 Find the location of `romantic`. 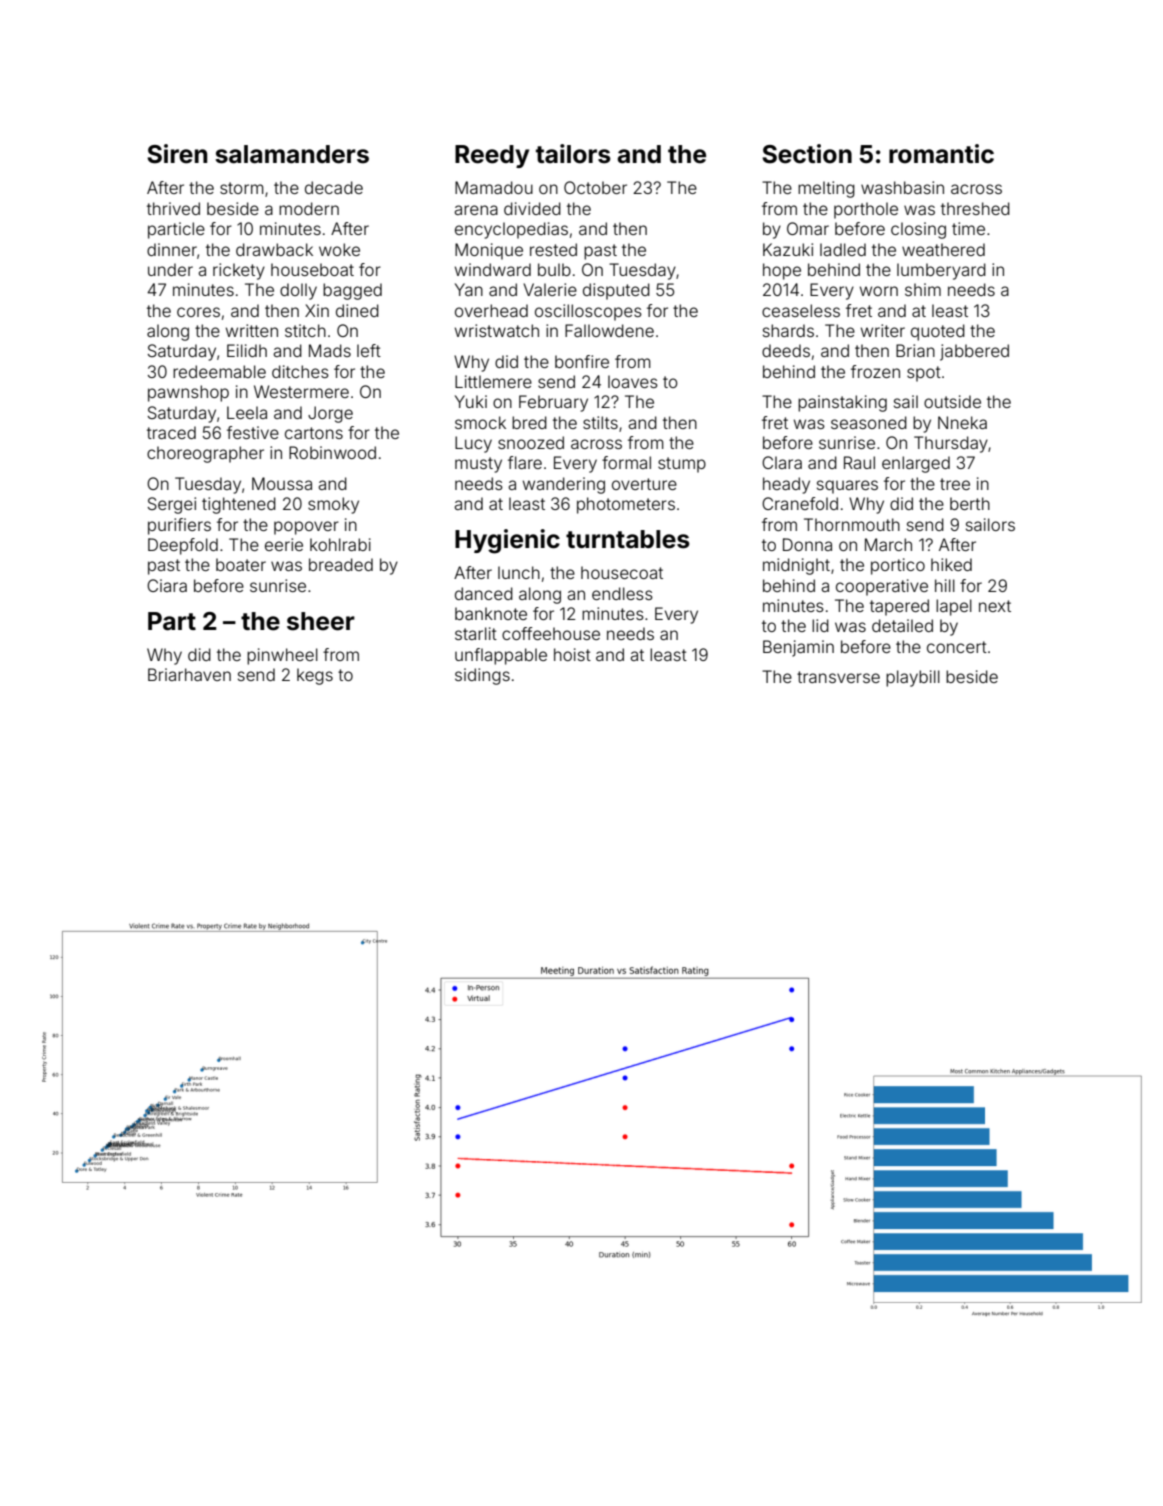

romantic is located at coordinates (941, 154).
